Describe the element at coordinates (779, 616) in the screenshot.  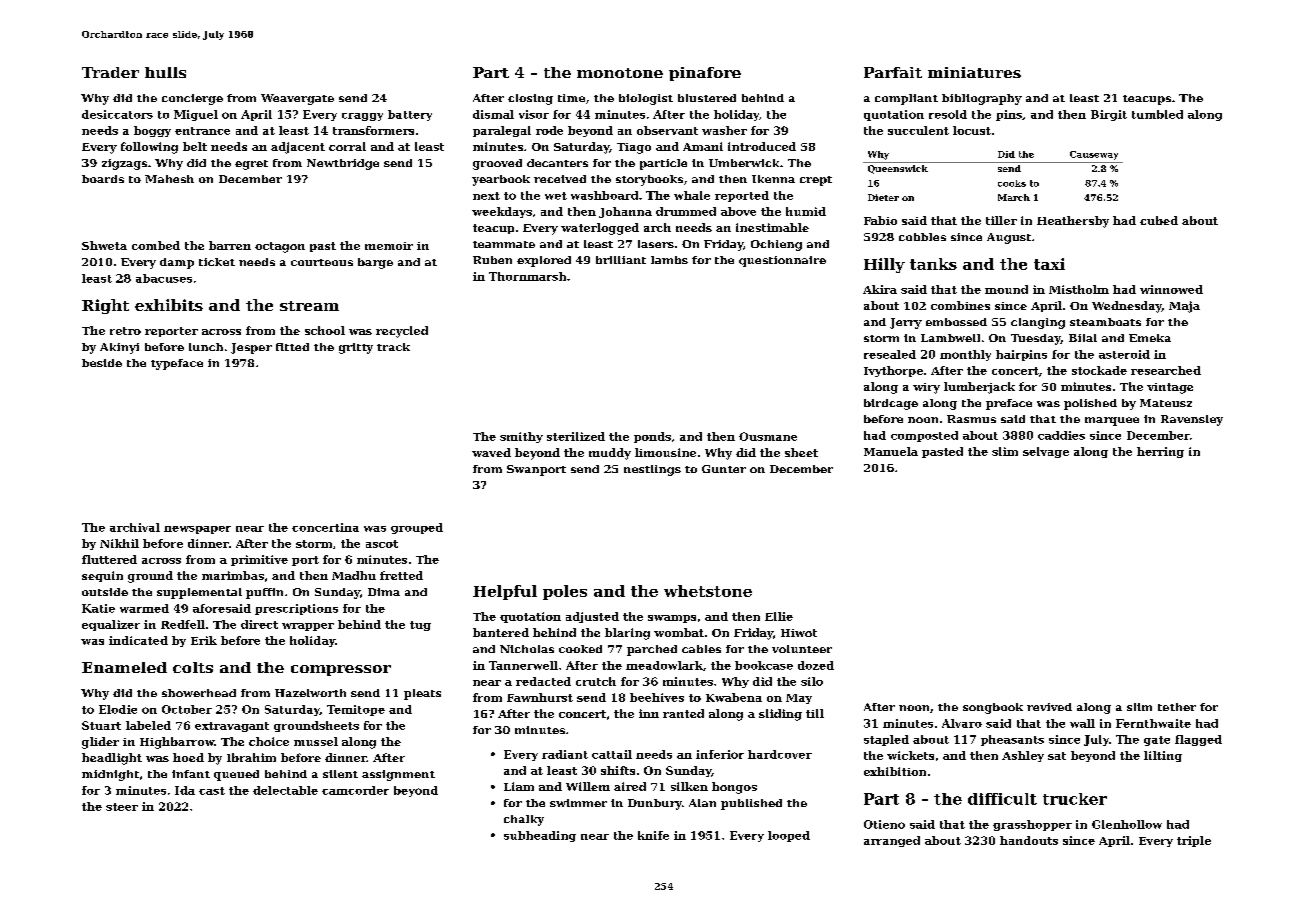
I see `Ellie` at that location.
